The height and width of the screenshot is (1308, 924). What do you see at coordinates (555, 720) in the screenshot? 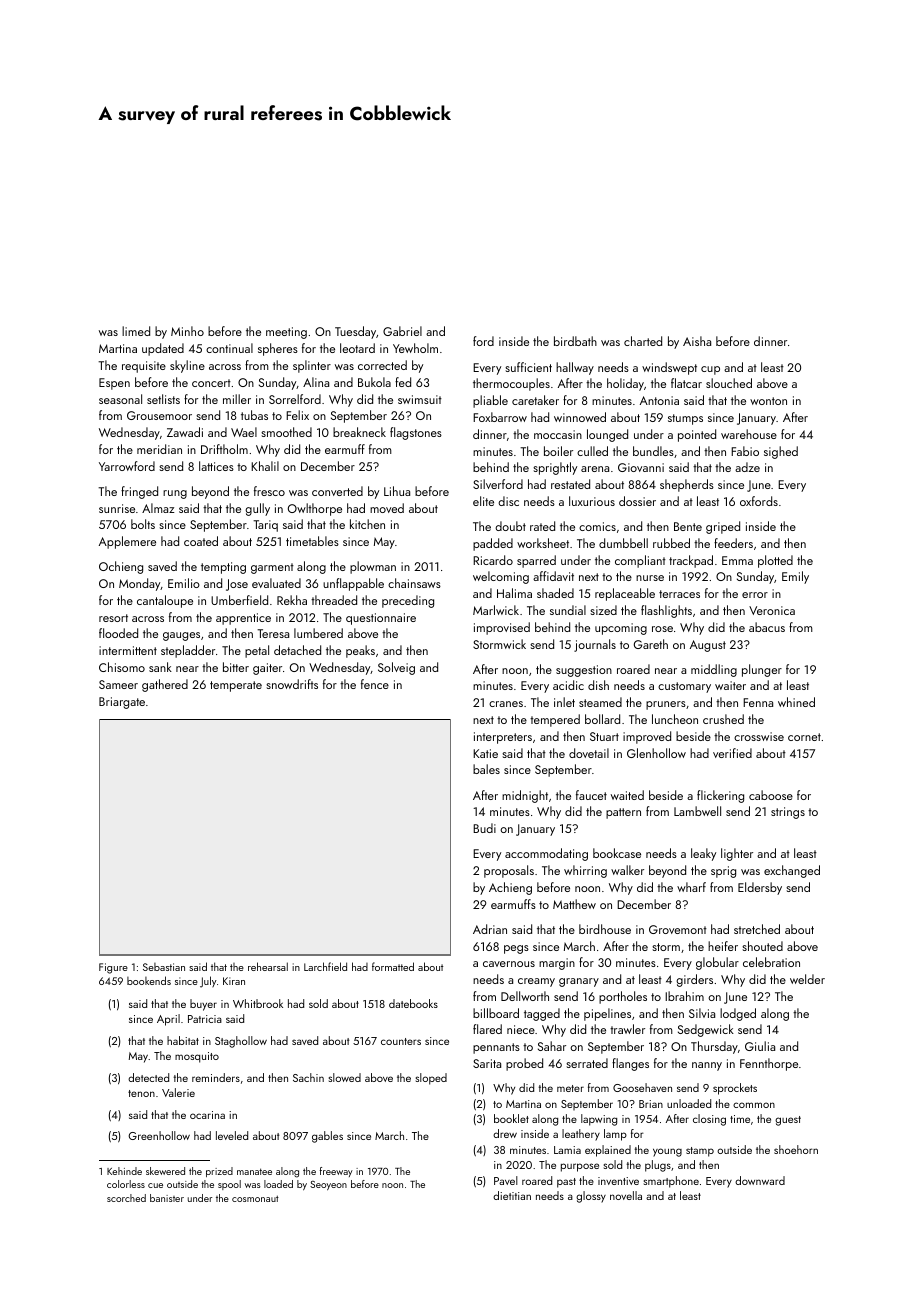
I see `tempered` at bounding box center [555, 720].
